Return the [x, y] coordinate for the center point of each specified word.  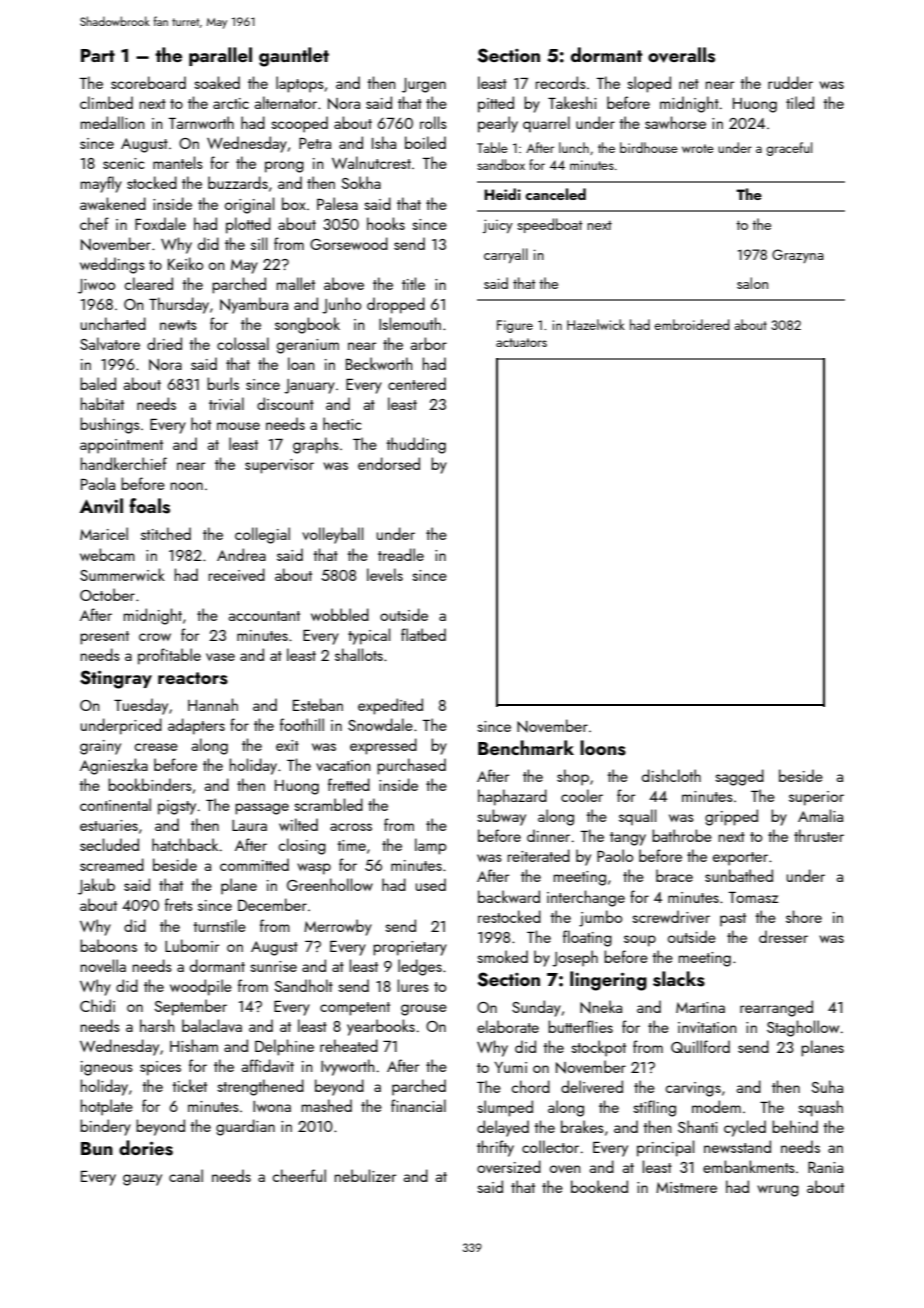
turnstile [219, 925]
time [351, 845]
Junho [341, 305]
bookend [599, 1186]
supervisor [279, 466]
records [561, 82]
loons [603, 748]
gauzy [142, 1180]
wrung [778, 1191]
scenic [123, 163]
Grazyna [798, 256]
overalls [681, 55]
